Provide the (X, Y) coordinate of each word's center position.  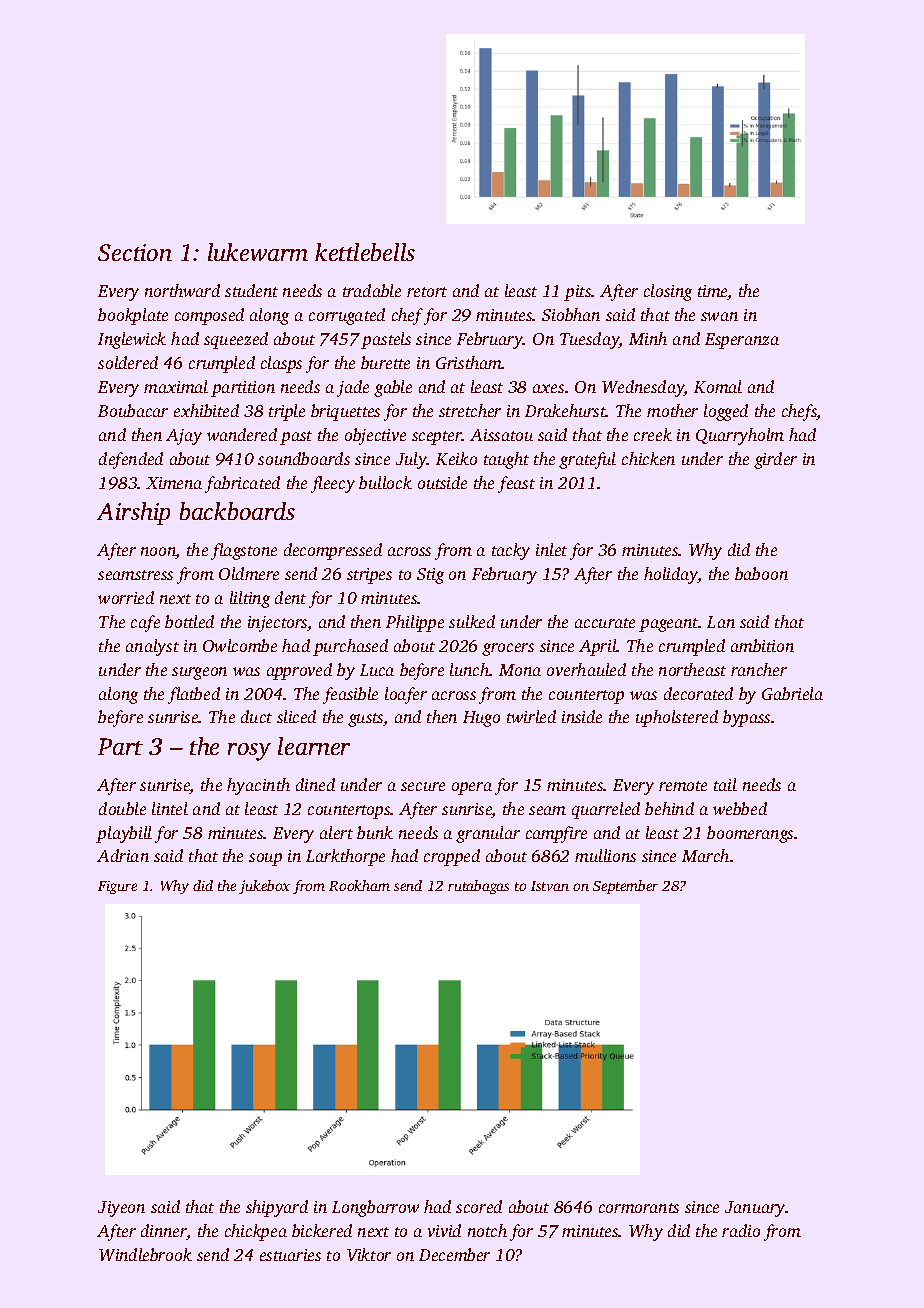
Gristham (469, 362)
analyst (152, 647)
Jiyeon (121, 1209)
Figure (117, 887)
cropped (452, 857)
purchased (350, 647)
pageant (669, 625)
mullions (605, 855)
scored (479, 1206)
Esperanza (742, 341)
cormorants (639, 1208)
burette (385, 362)
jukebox (264, 887)
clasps (281, 364)
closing (668, 292)
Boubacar (133, 410)
